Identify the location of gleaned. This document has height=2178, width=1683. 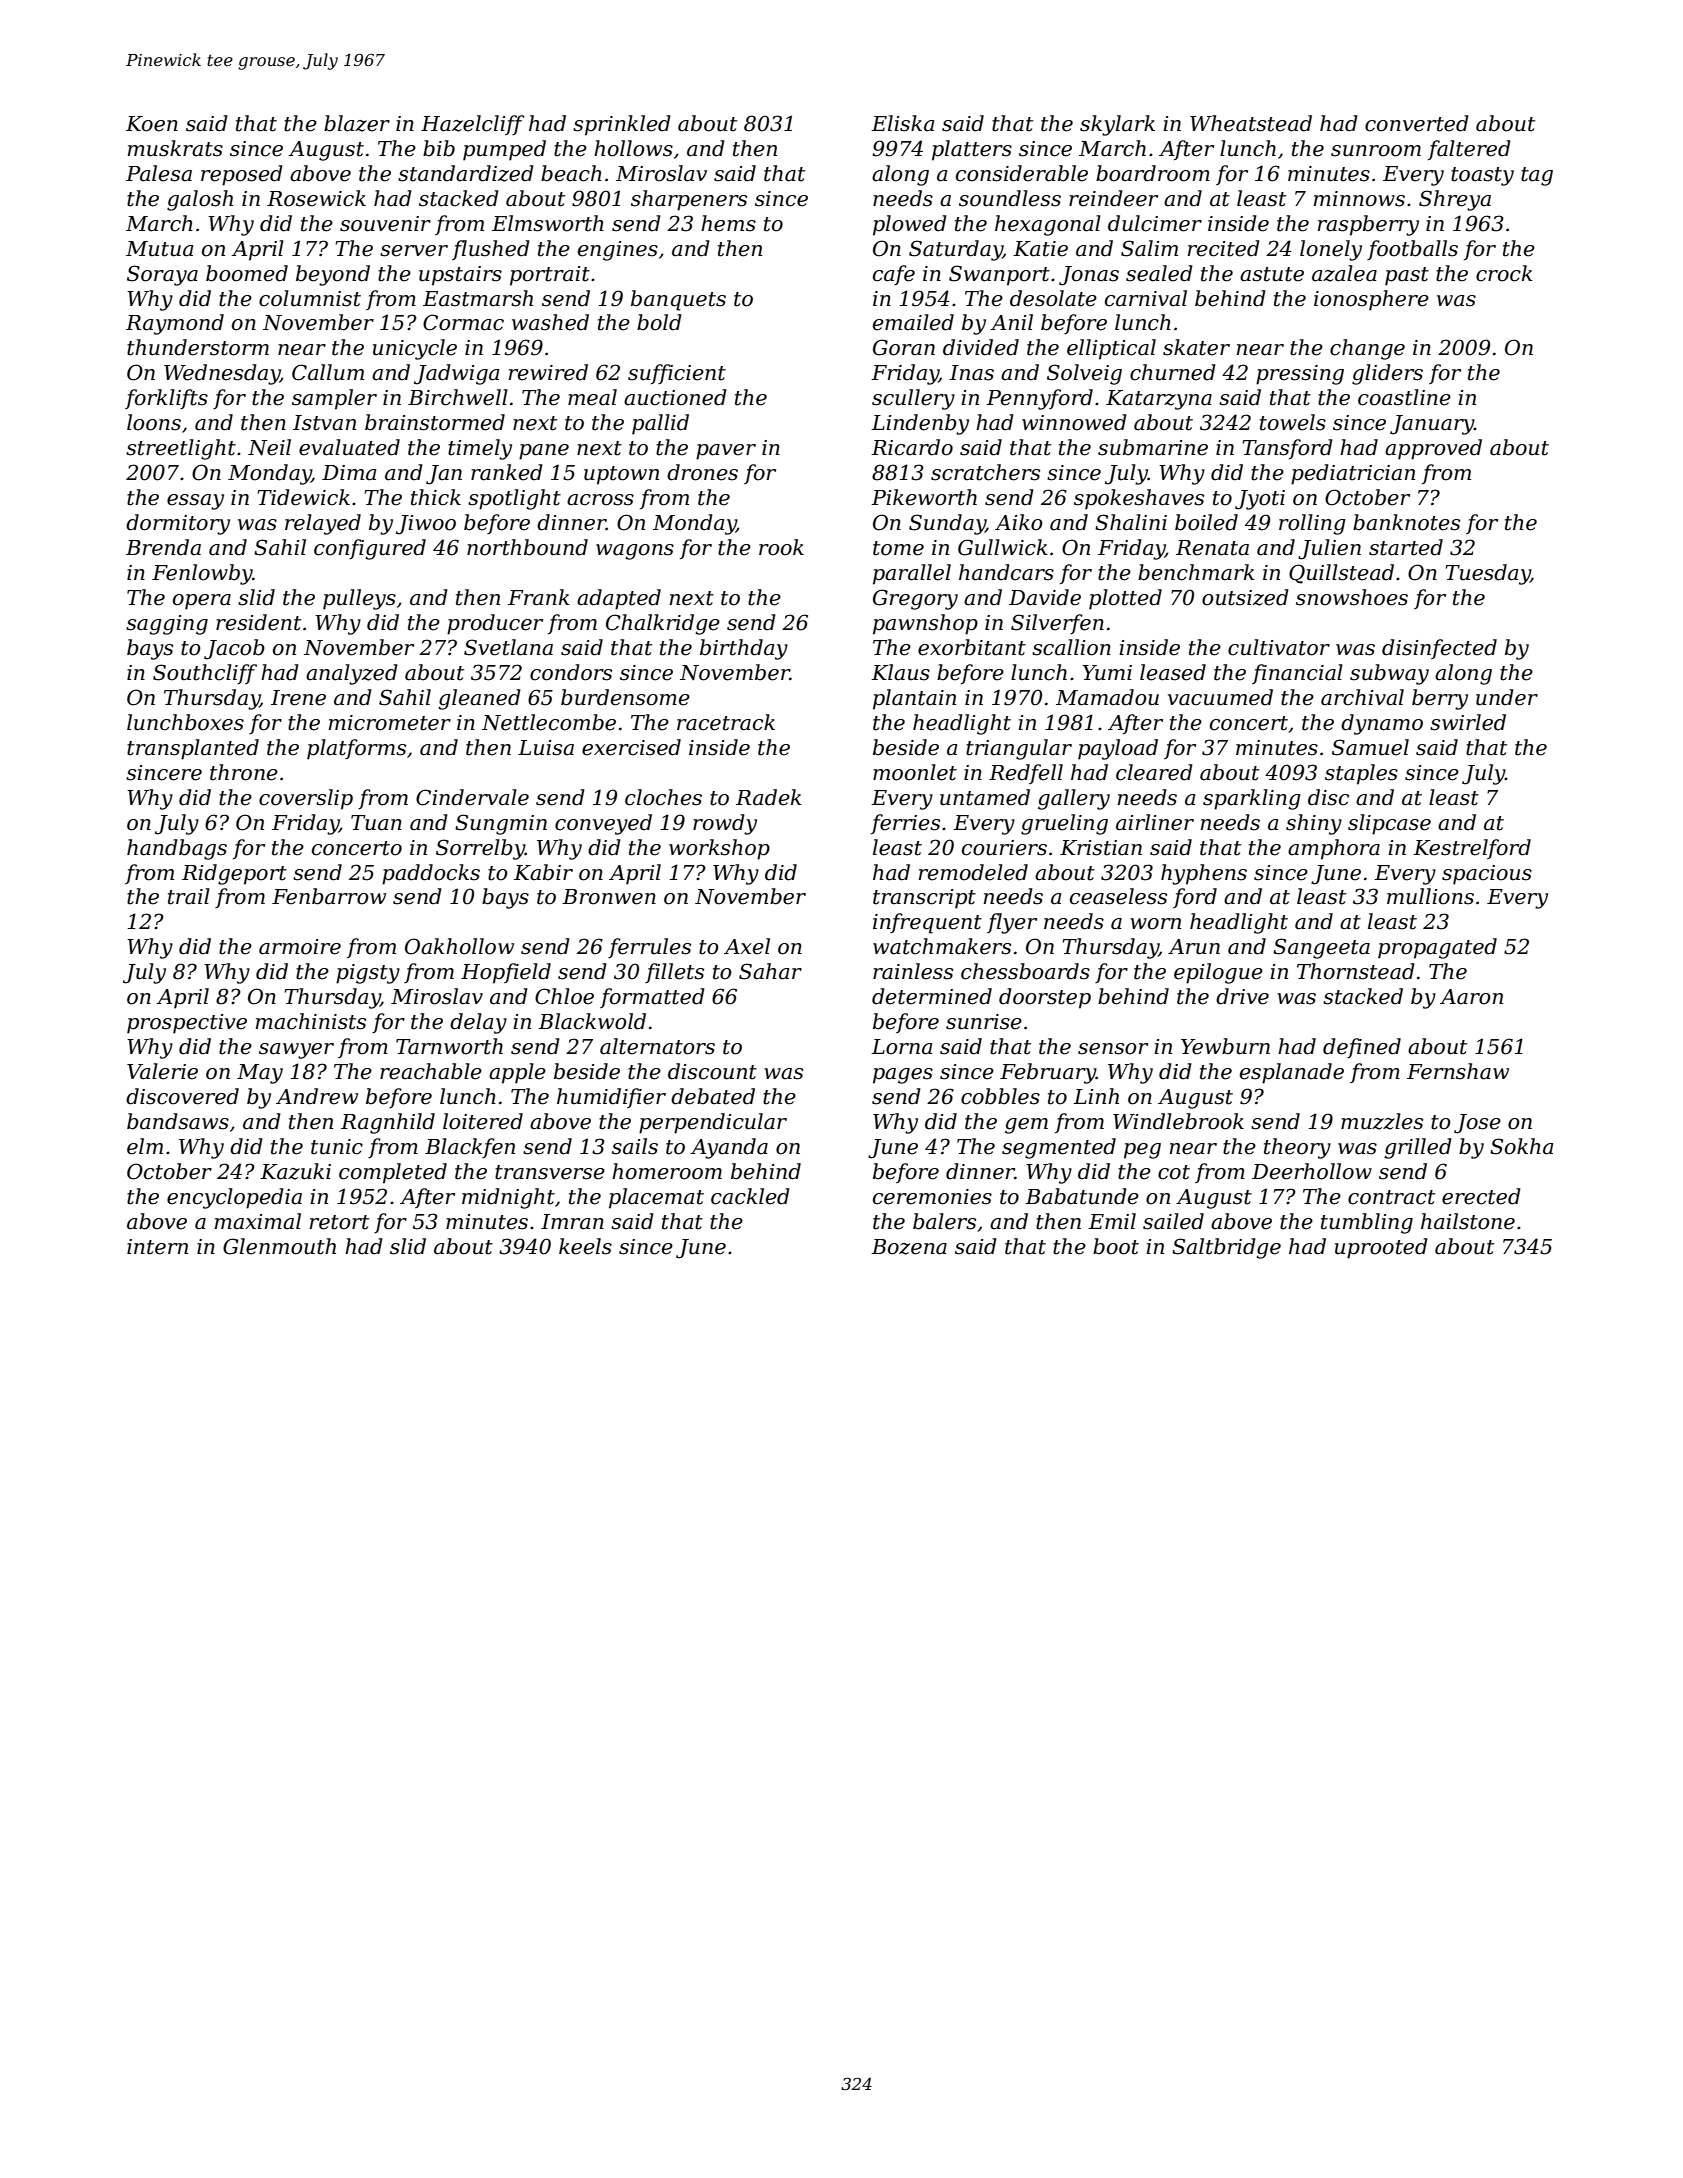
(479, 699).
